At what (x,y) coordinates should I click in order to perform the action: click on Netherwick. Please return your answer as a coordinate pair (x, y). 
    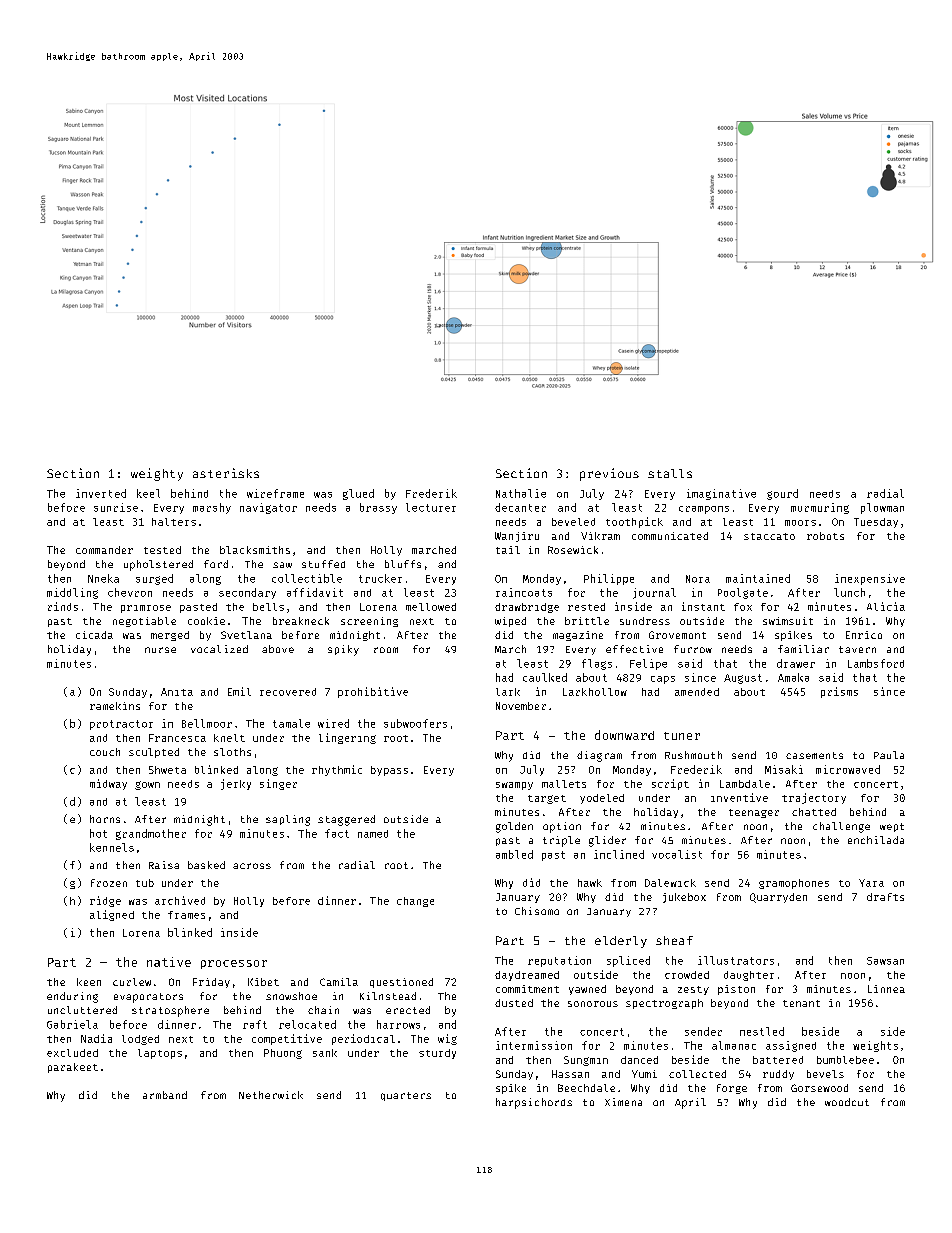
    Looking at the image, I should click on (271, 1095).
